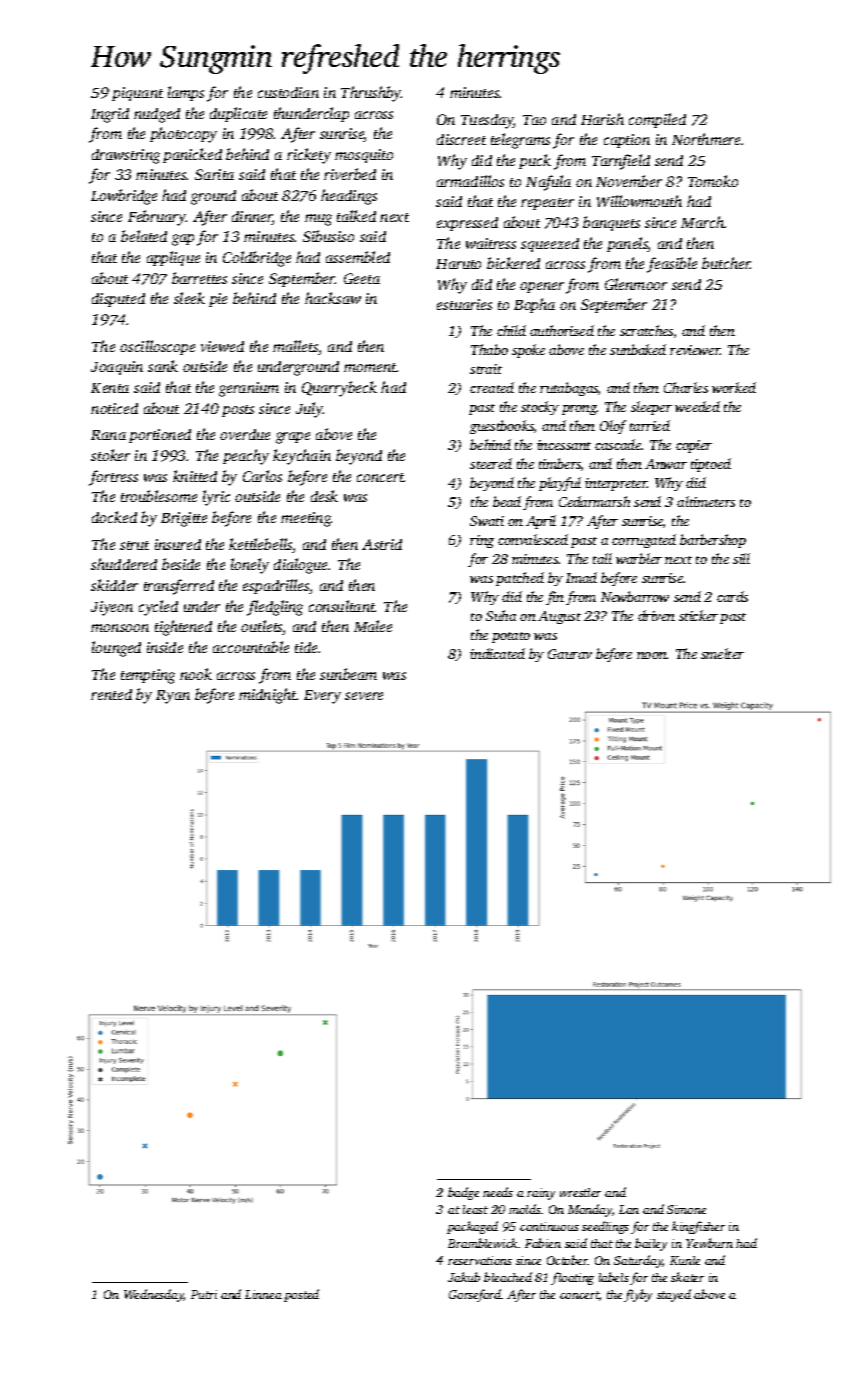  What do you see at coordinates (722, 653) in the screenshot?
I see `smelter` at bounding box center [722, 653].
